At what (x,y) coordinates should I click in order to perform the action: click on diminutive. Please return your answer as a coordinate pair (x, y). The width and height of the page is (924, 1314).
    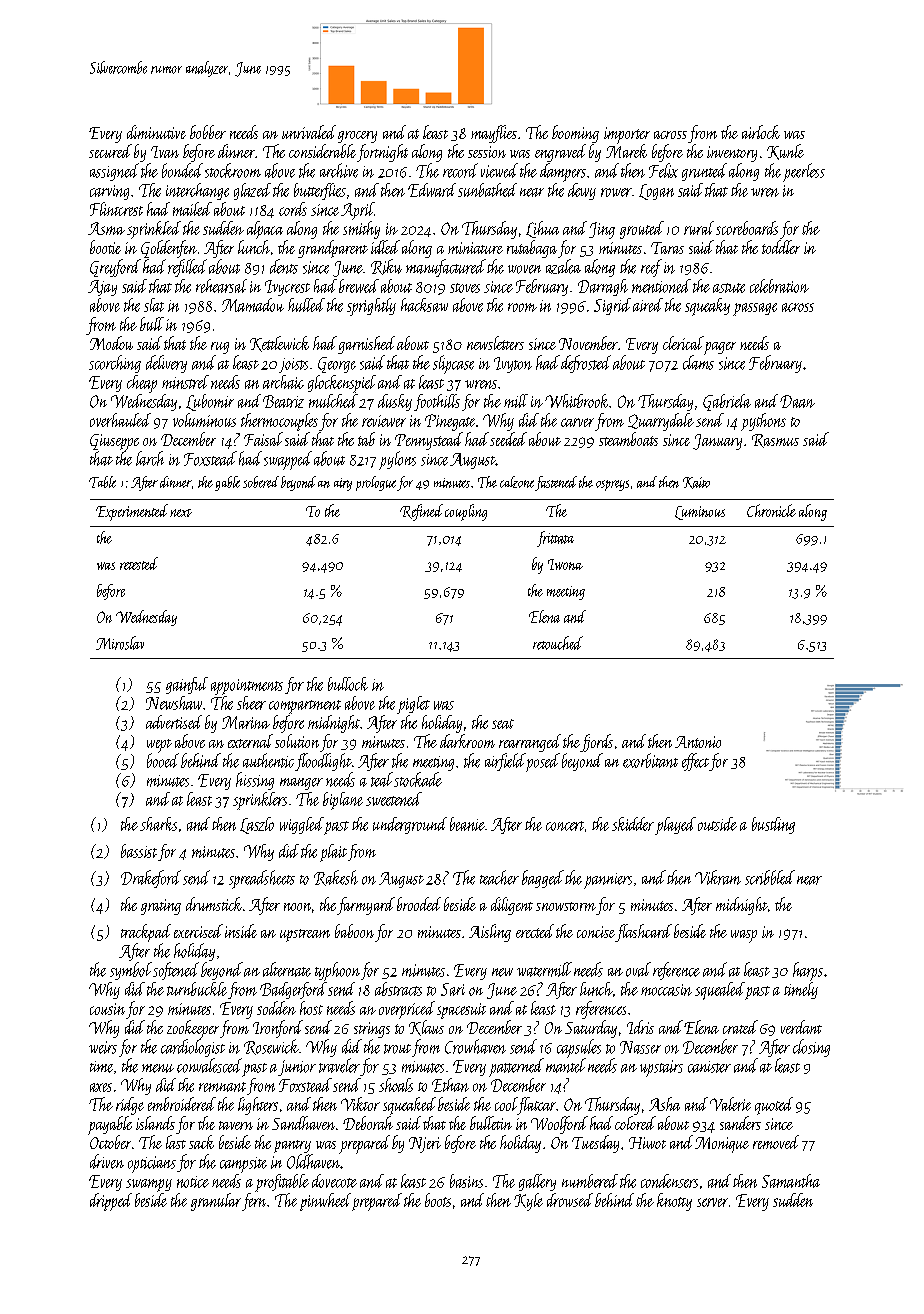
    Looking at the image, I should click on (156, 132).
